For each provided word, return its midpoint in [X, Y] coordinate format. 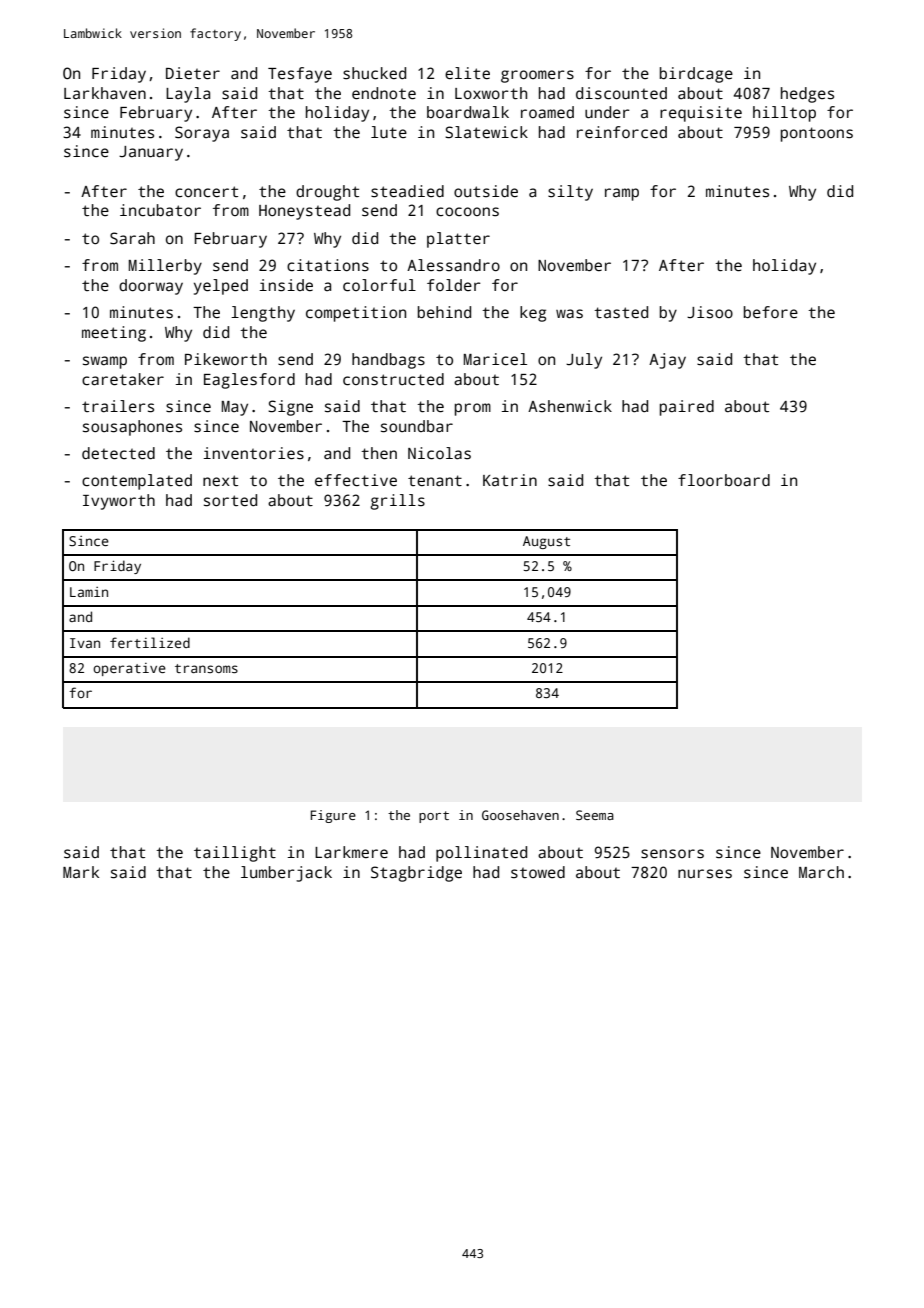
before [771, 312]
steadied [407, 191]
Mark [81, 872]
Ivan [85, 643]
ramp [622, 194]
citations [328, 265]
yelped [221, 287]
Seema [595, 815]
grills [397, 502]
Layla [188, 95]
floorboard [724, 480]
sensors [672, 854]
